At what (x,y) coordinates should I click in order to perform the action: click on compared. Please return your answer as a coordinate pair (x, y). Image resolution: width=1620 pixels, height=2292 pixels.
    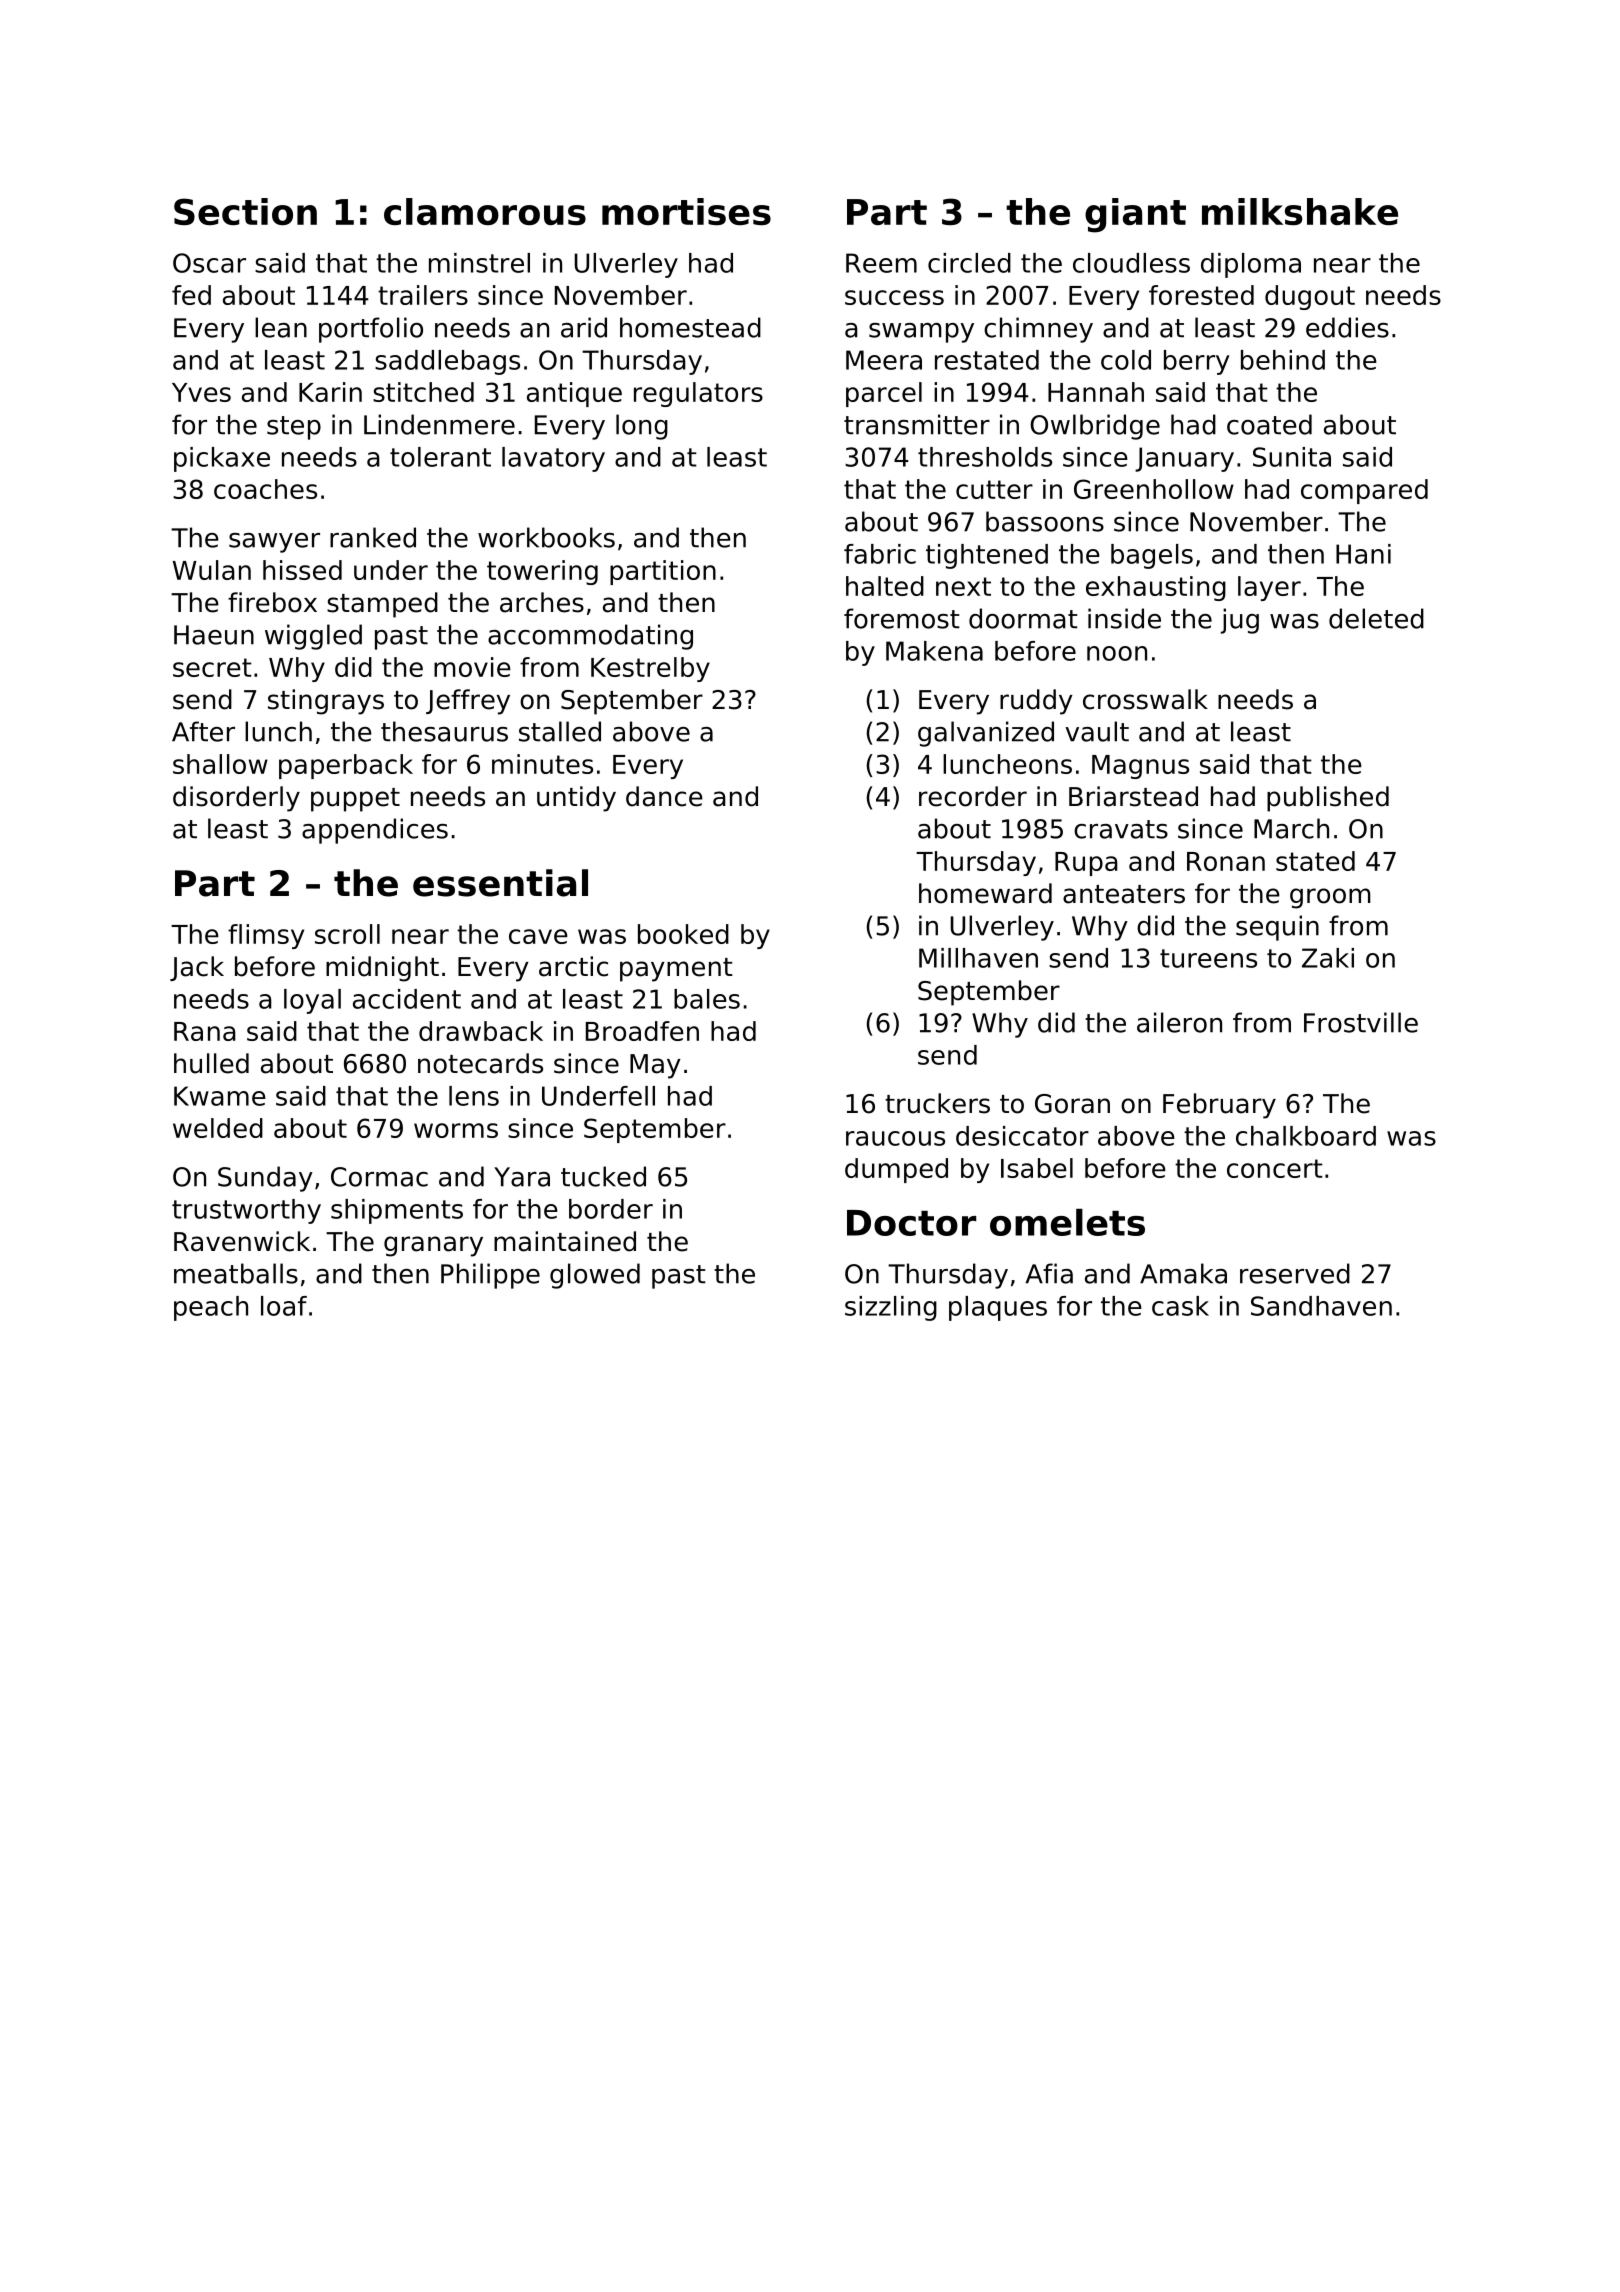
    Looking at the image, I should click on (1364, 491).
